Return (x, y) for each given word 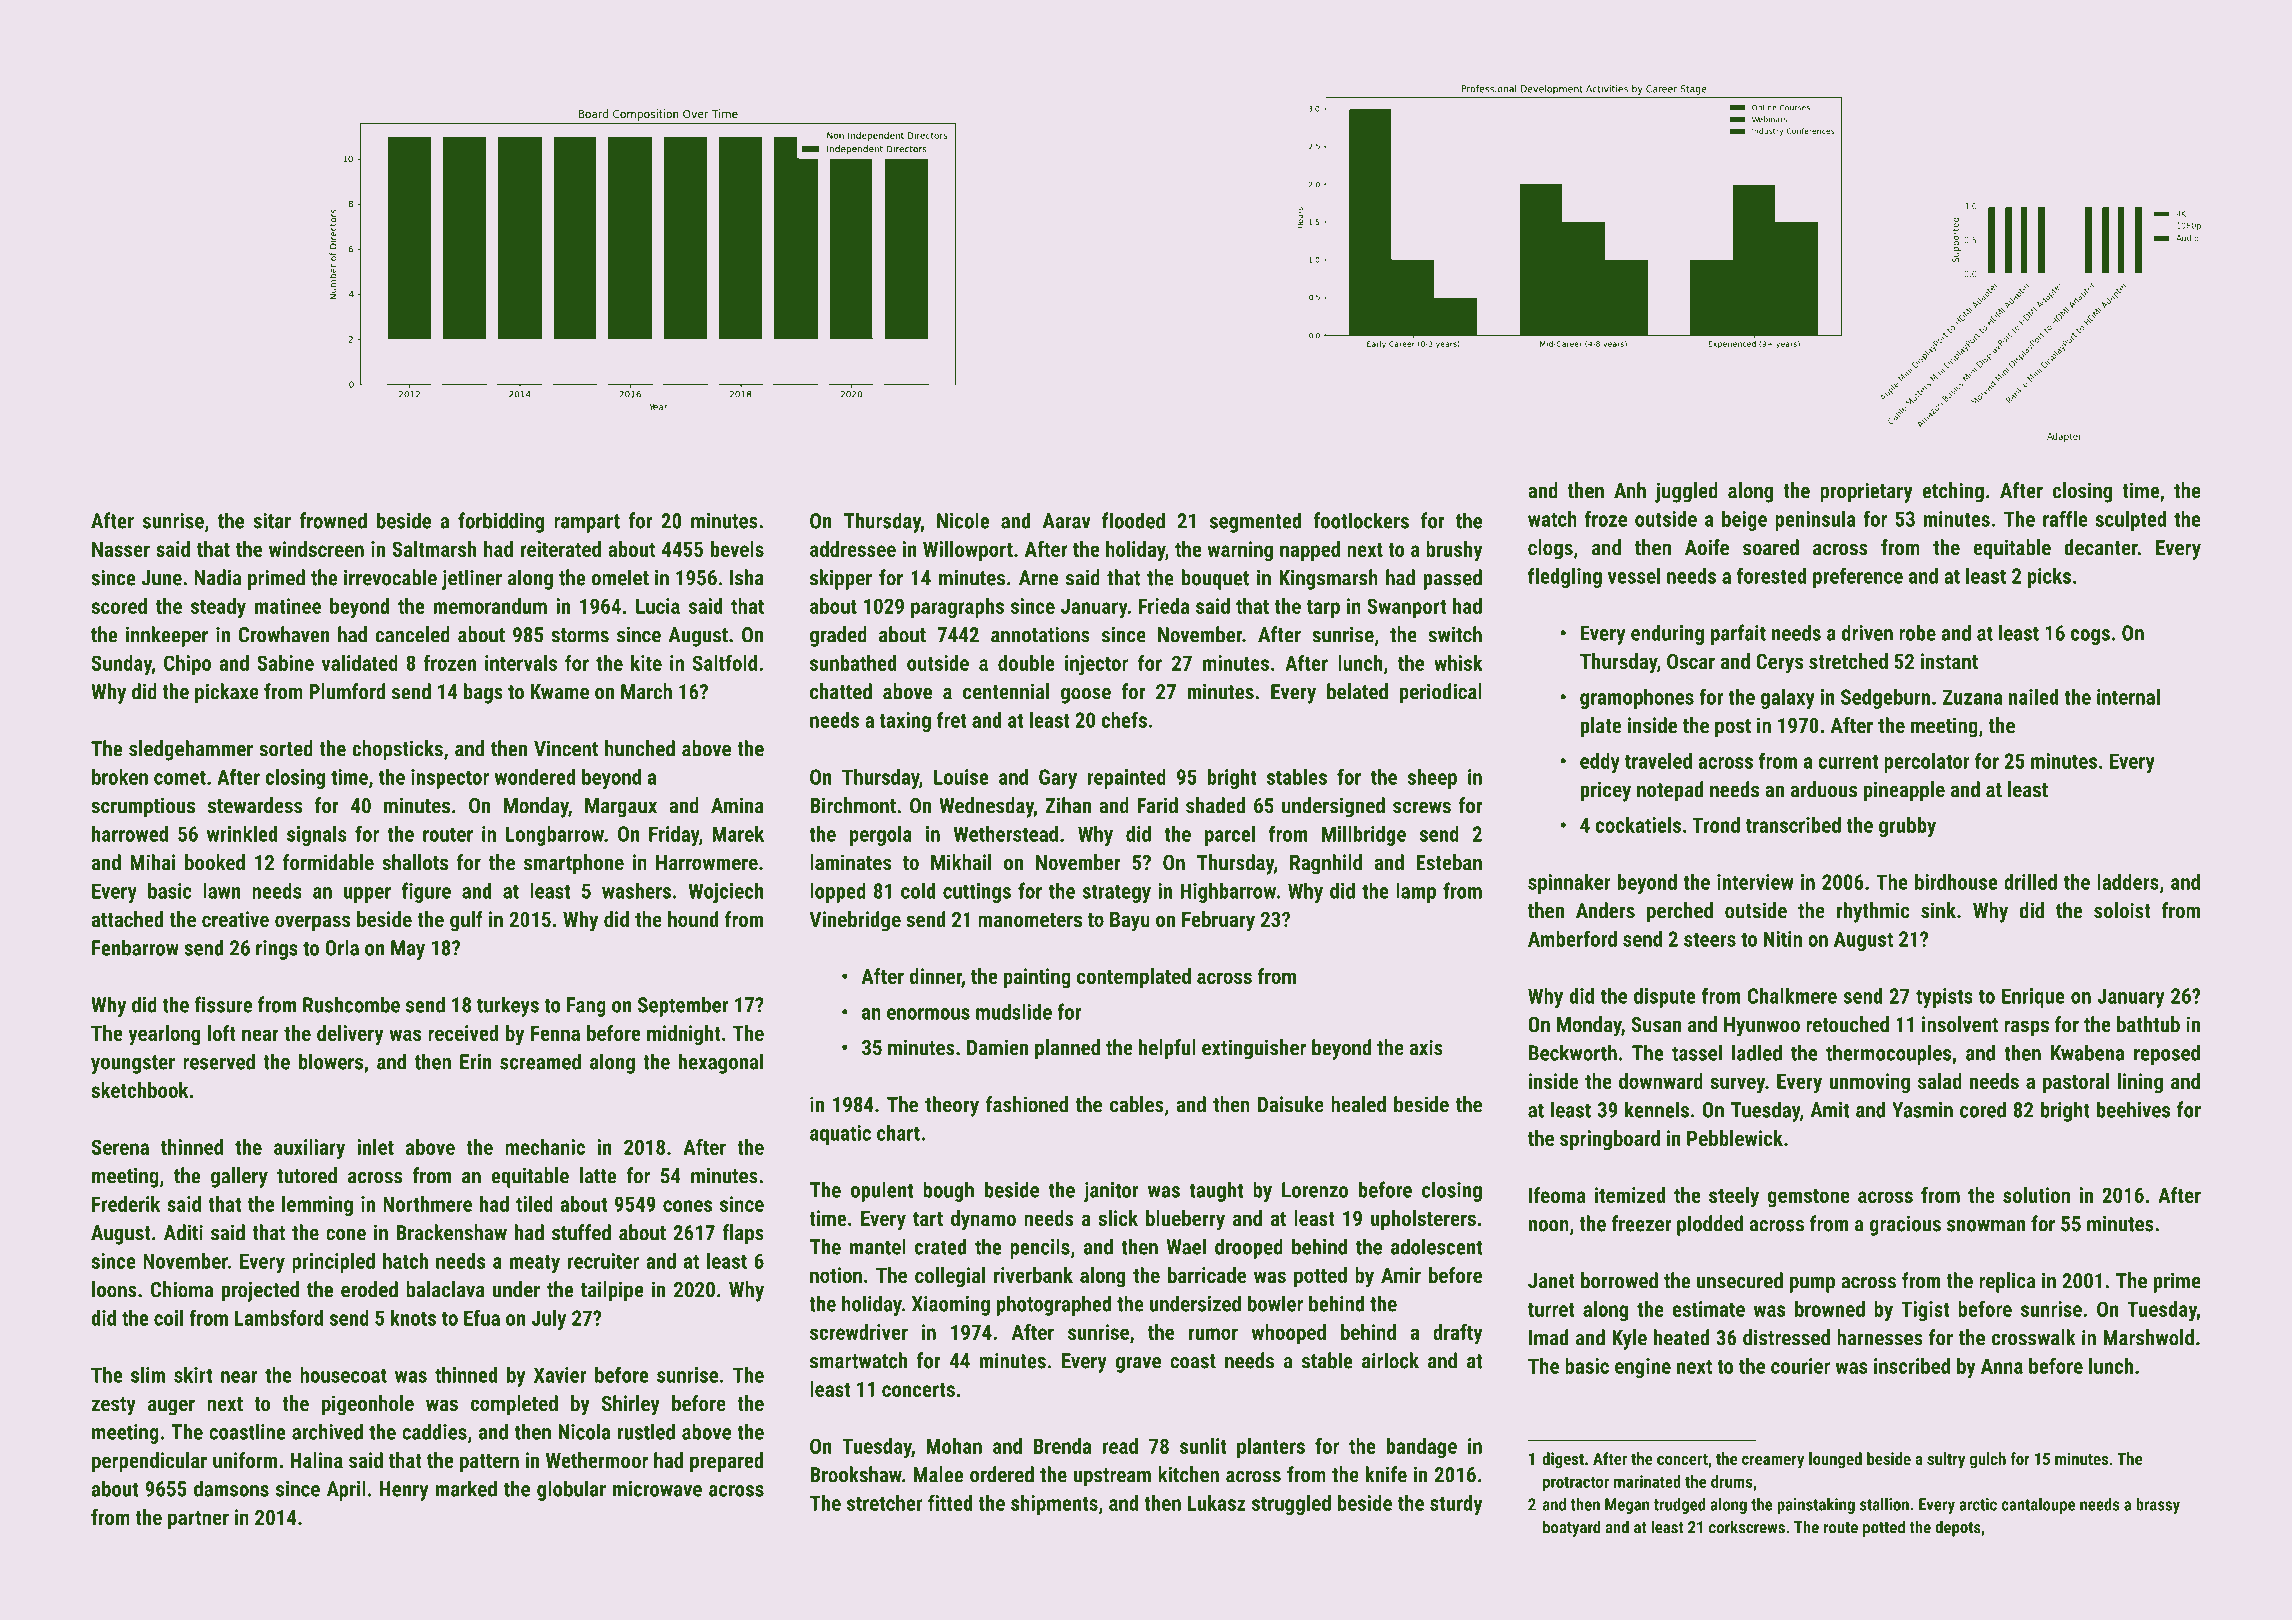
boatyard (1572, 1528)
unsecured (1740, 1280)
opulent (882, 1191)
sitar (272, 521)
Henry (404, 1491)
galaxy (1788, 699)
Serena (120, 1147)
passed (1452, 579)
